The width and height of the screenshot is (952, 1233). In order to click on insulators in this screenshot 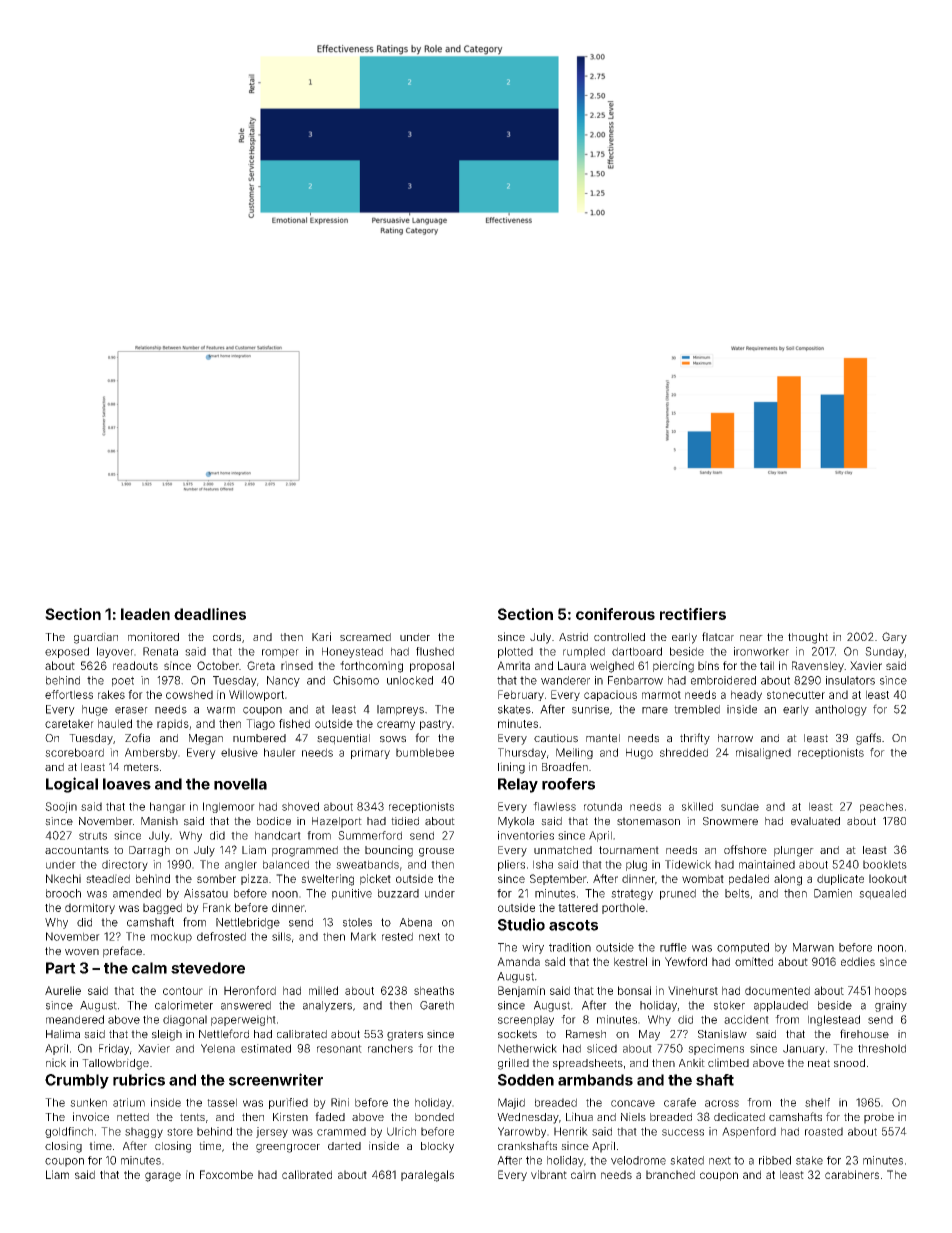, I will do `click(850, 680)`.
